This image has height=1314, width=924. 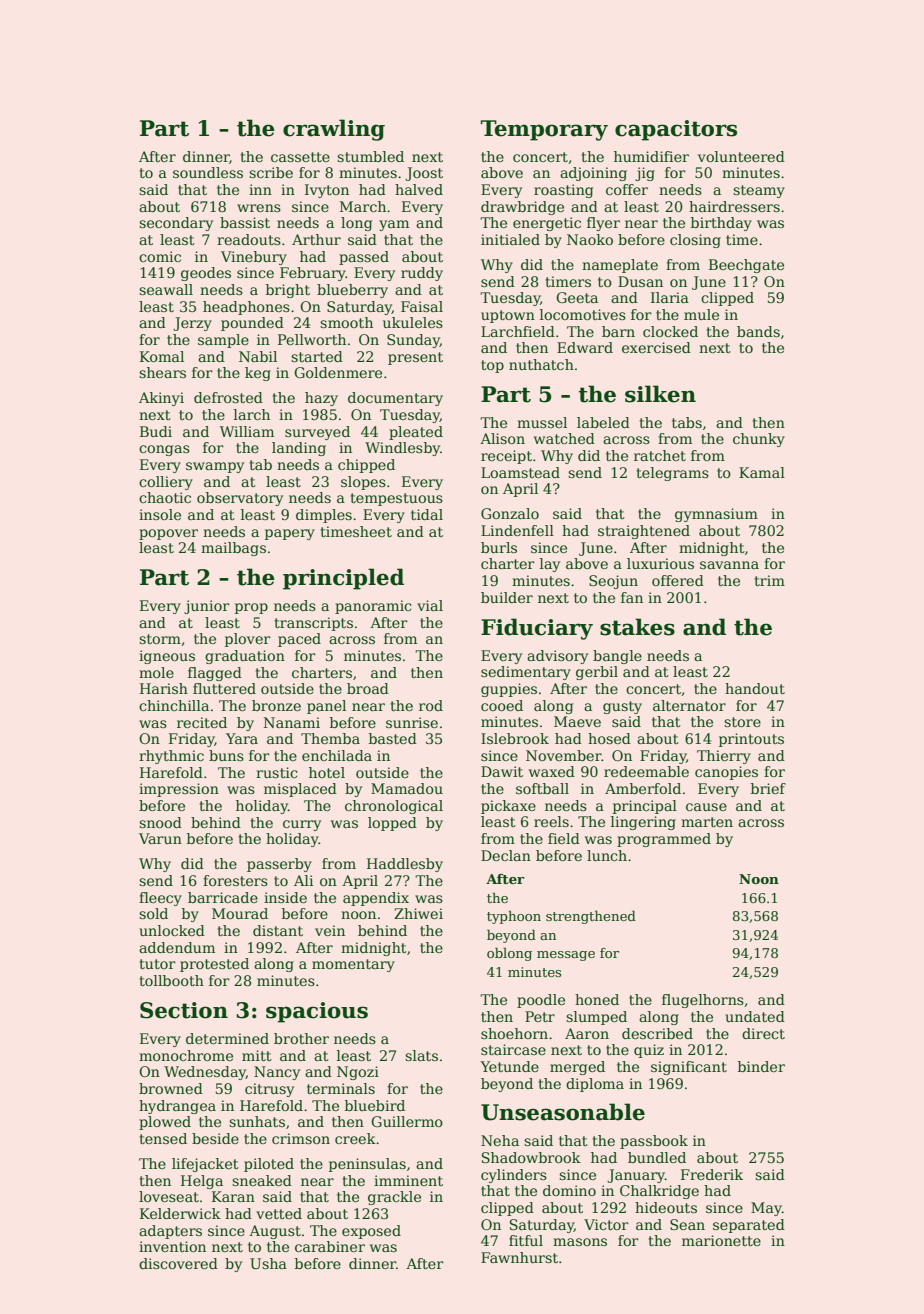 What do you see at coordinates (394, 225) in the image?
I see `yam` at bounding box center [394, 225].
